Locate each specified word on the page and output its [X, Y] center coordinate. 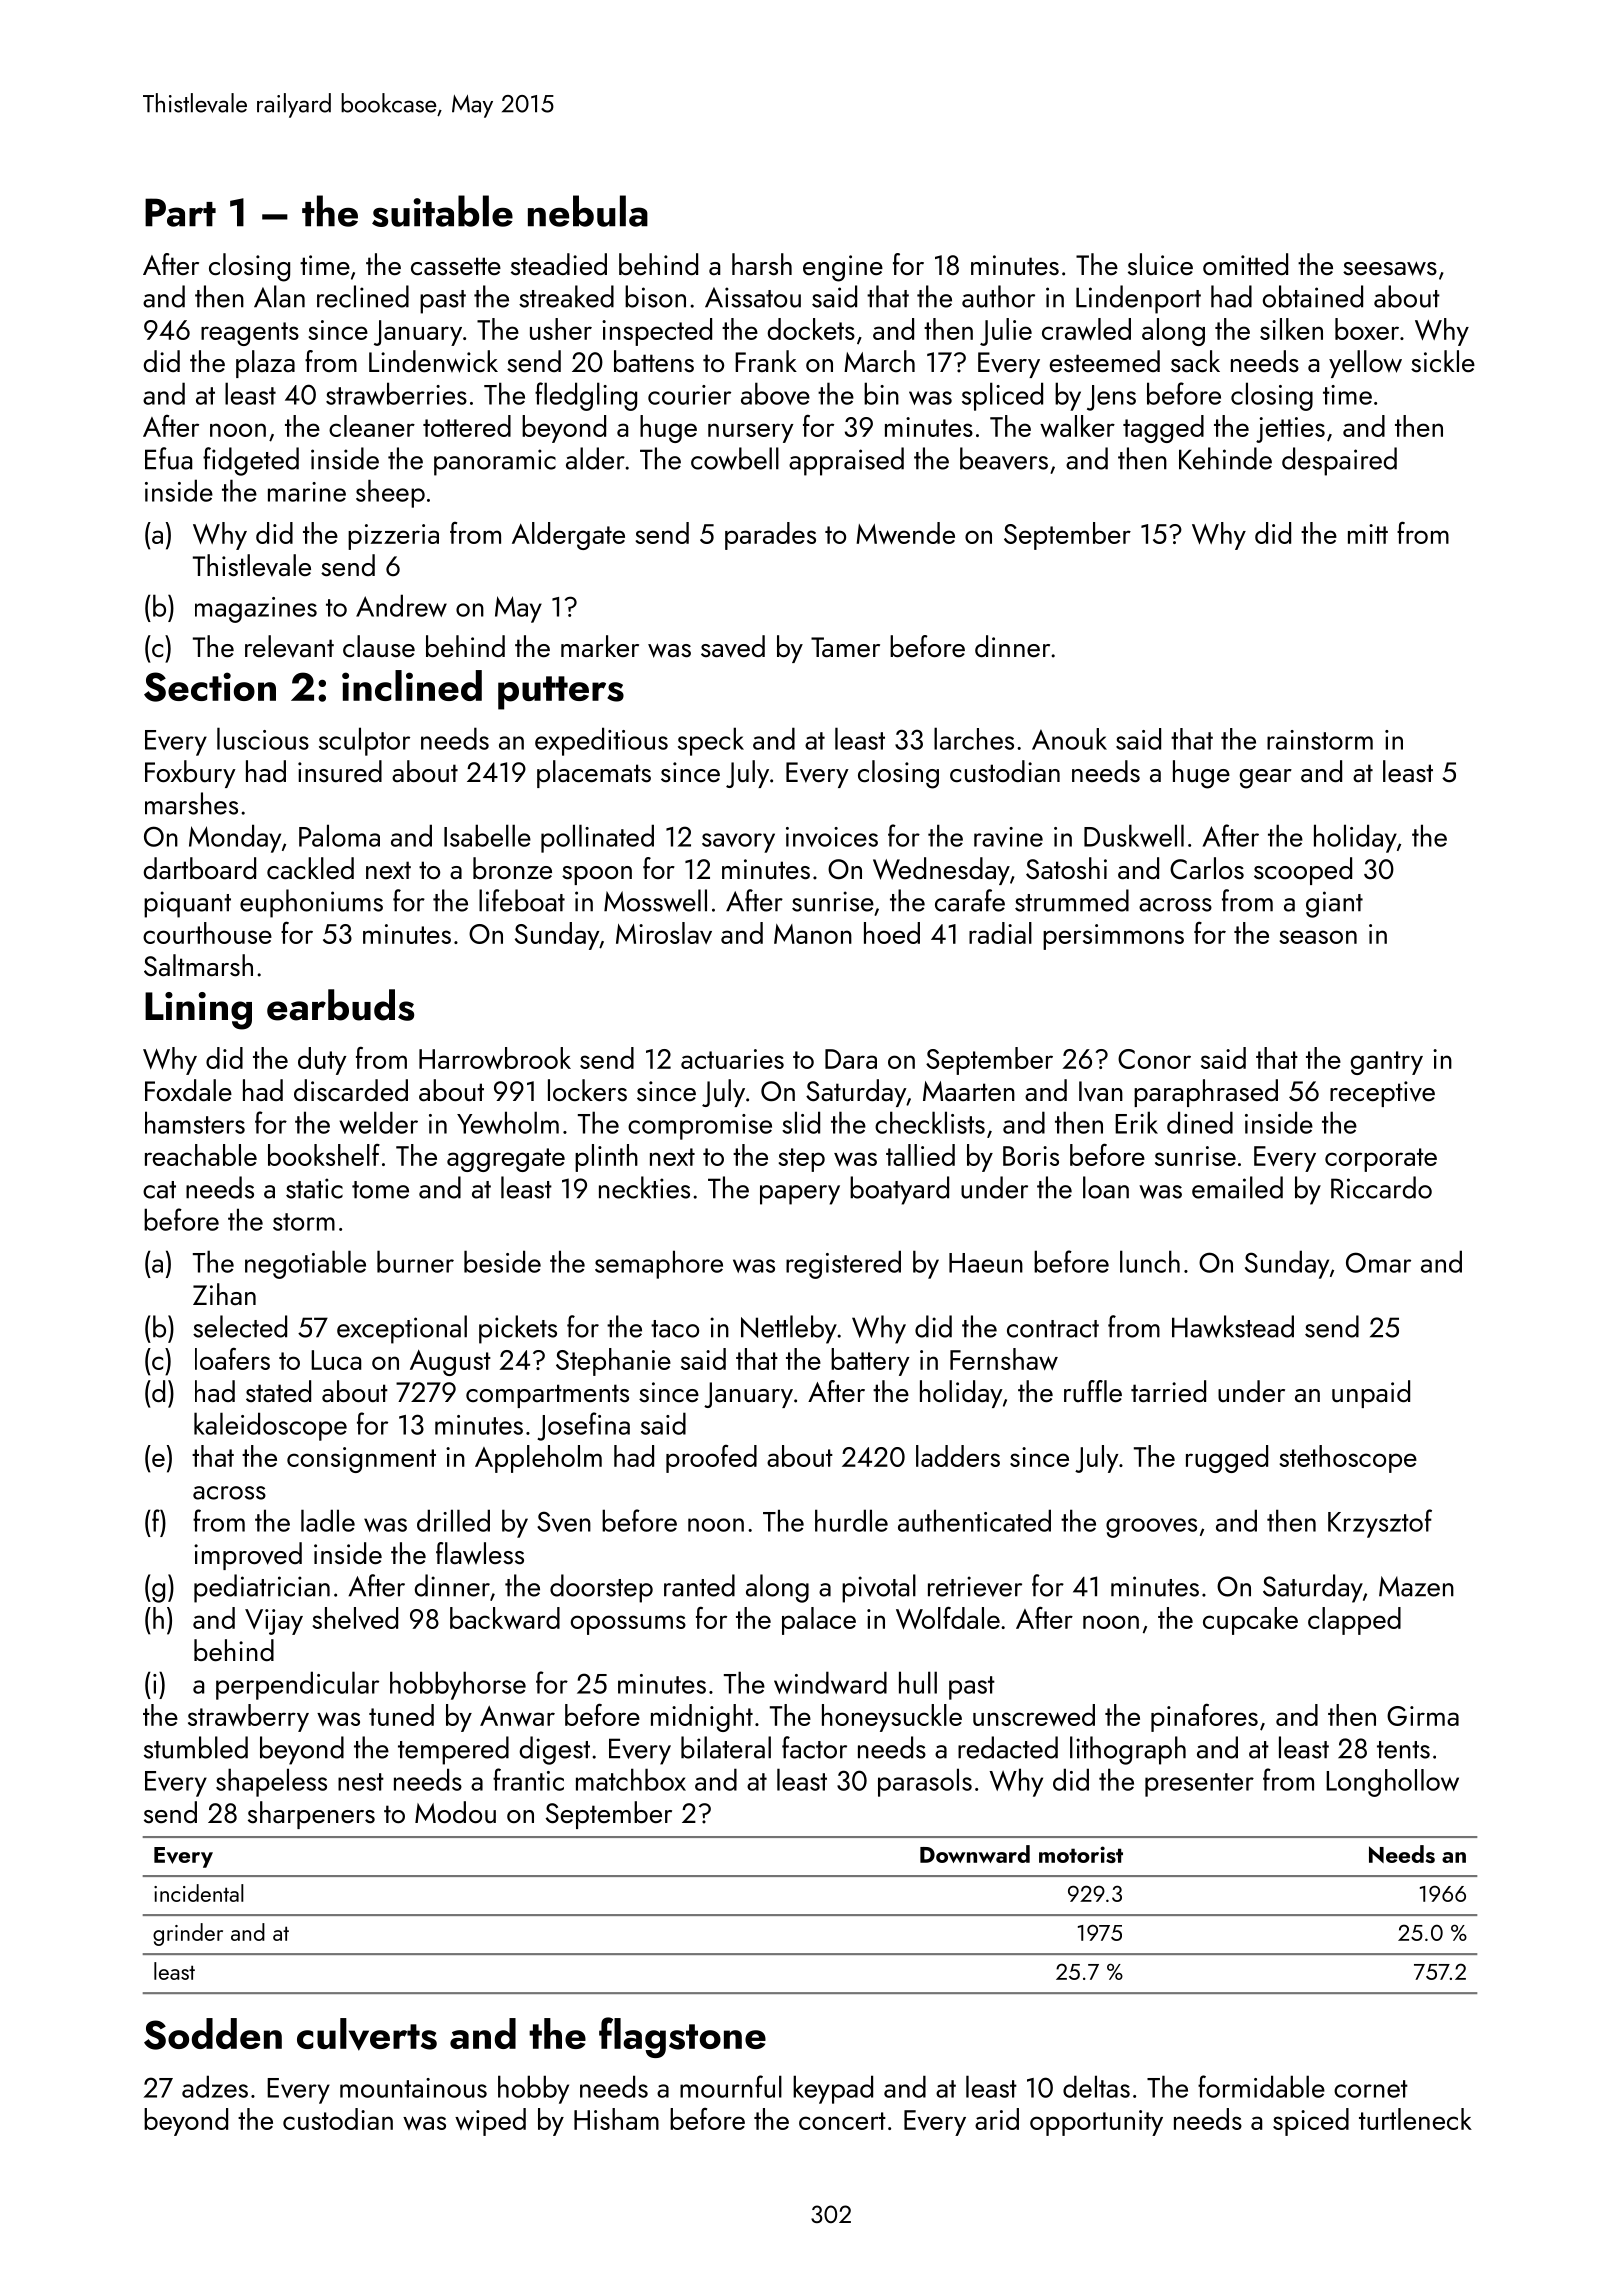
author [998, 296]
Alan [279, 296]
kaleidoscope [270, 1426]
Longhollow [1392, 1783]
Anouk [1069, 739]
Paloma [339, 835]
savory [738, 843]
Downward [975, 1854]
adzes [215, 2086]
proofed [711, 1459]
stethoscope [1348, 1459]
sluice [1160, 264]
